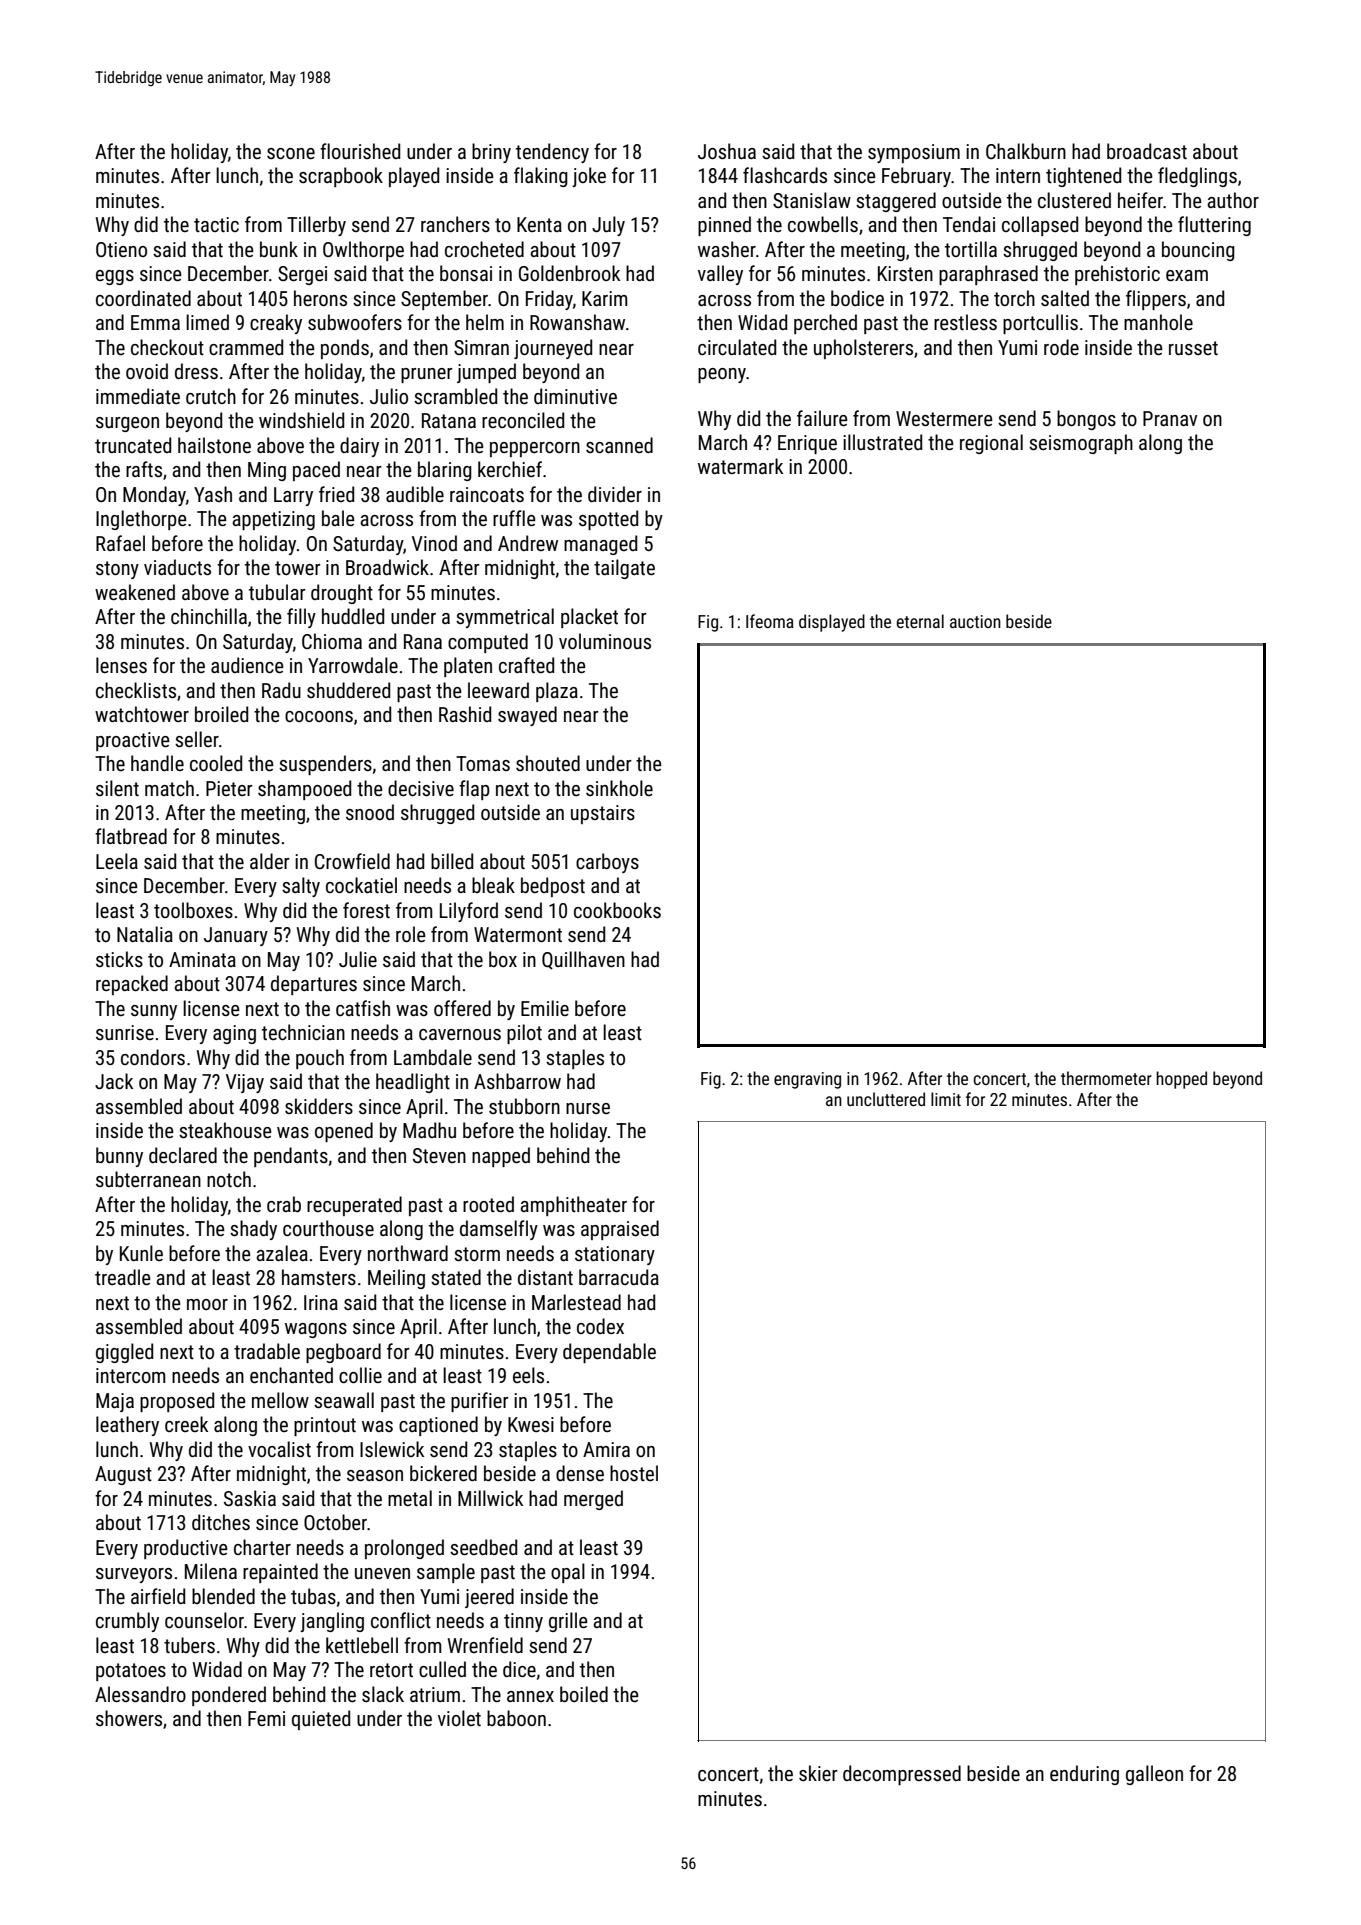 This image has width=1361, height=1925. Describe the element at coordinates (321, 1720) in the image. I see `quieted` at that location.
